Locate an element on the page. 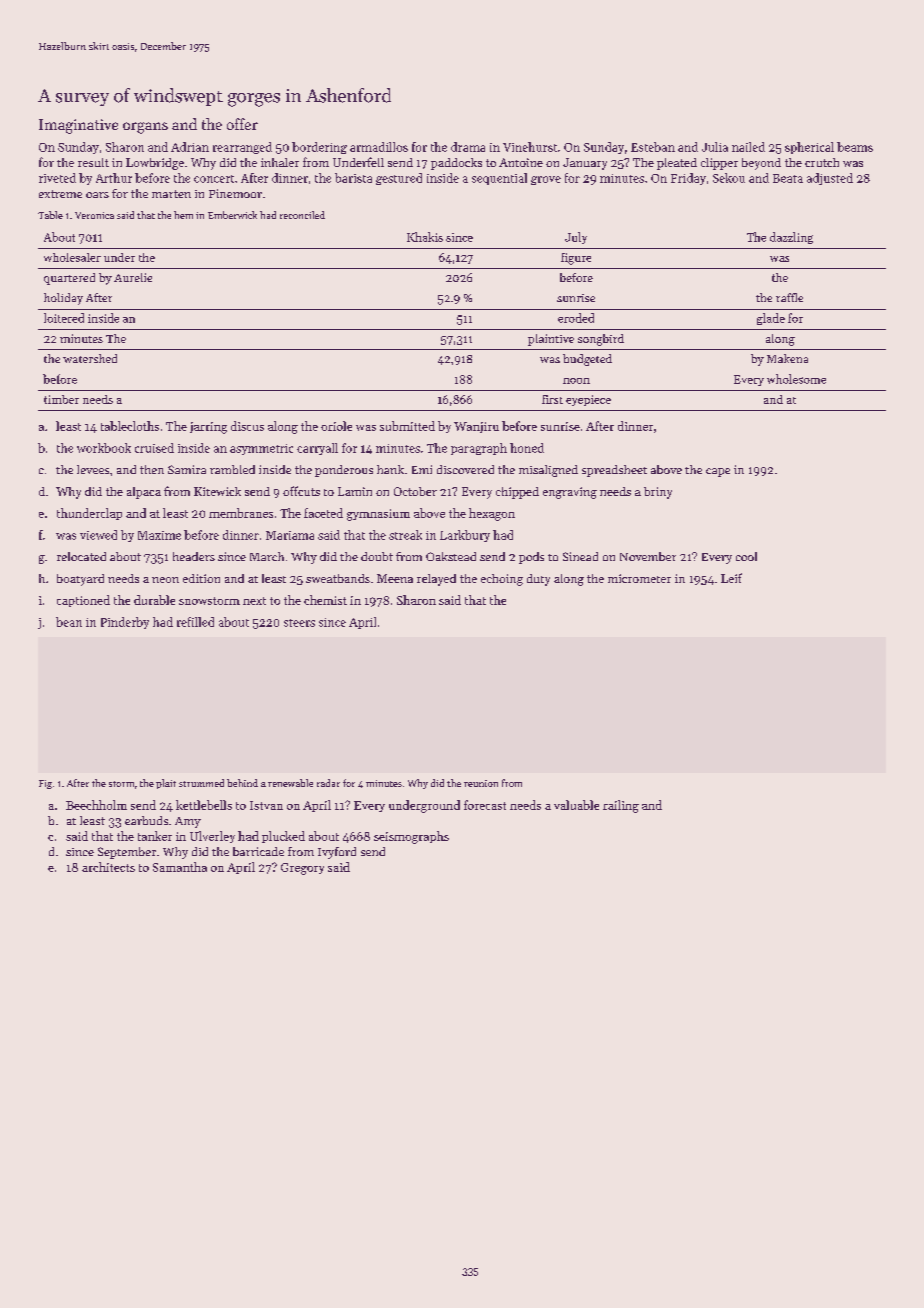  Khakis is located at coordinates (425, 237).
